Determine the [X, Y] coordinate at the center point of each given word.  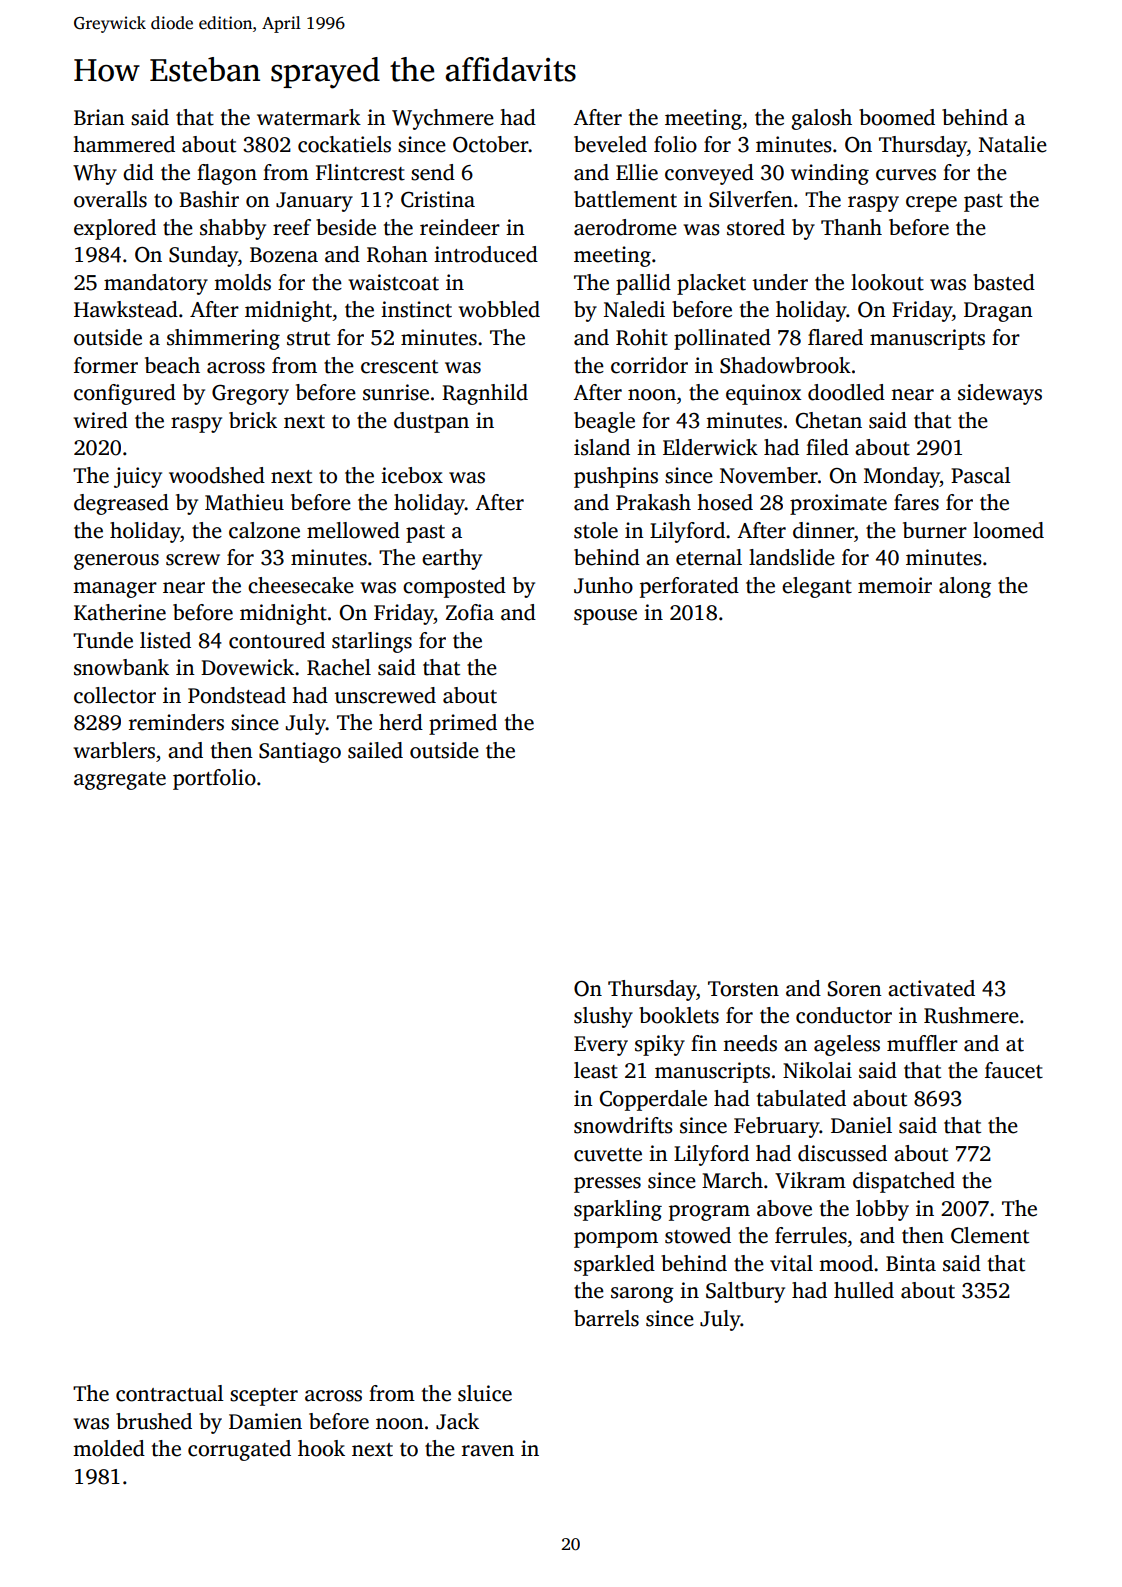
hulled [864, 1290]
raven [488, 1451]
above [784, 1208]
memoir [895, 585]
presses [607, 1185]
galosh [821, 119]
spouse [605, 617]
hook [321, 1448]
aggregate [120, 781]
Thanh [851, 227]
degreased [121, 504]
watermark [309, 117]
